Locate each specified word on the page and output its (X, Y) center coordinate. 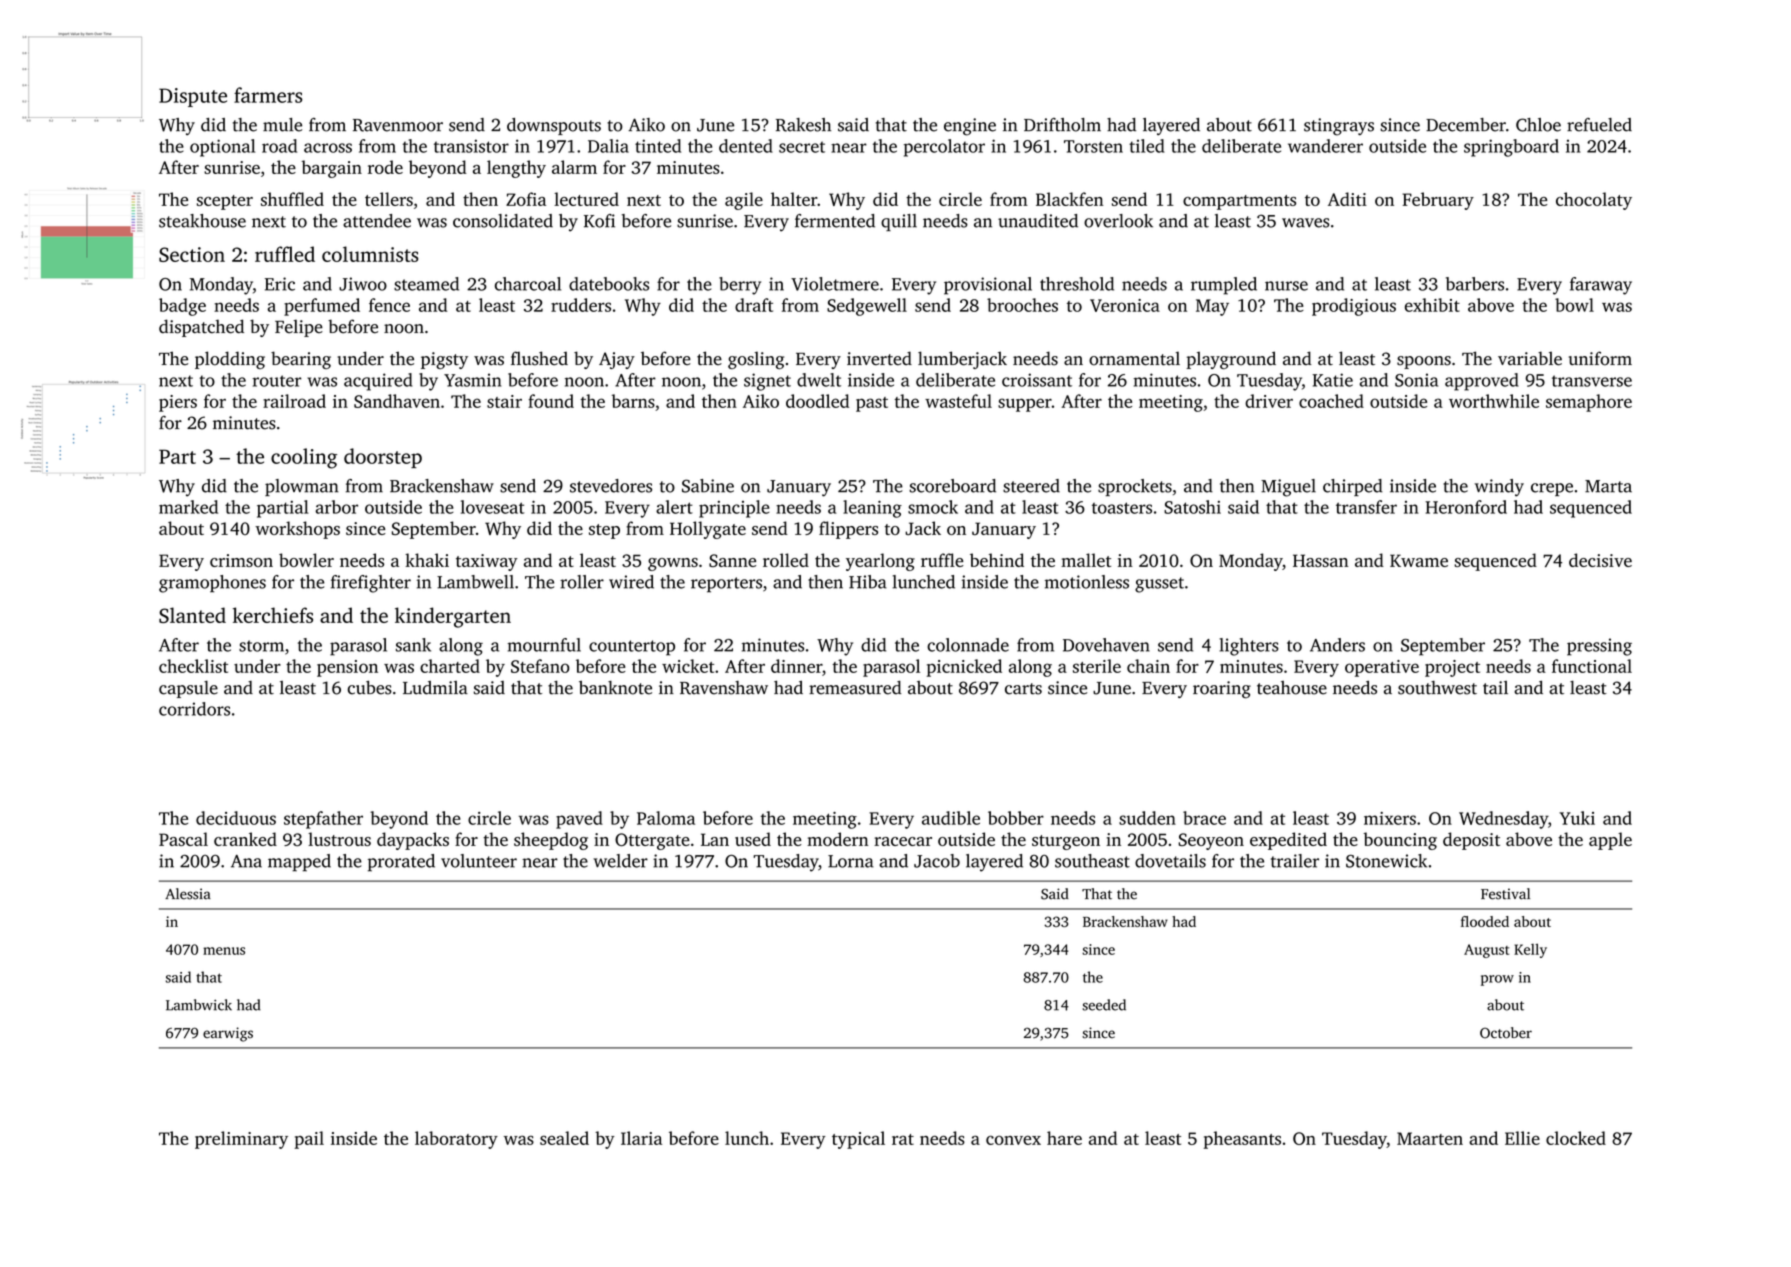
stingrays (1339, 127)
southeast (1092, 861)
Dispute (193, 97)
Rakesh (803, 125)
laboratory (456, 1140)
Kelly (1530, 950)
